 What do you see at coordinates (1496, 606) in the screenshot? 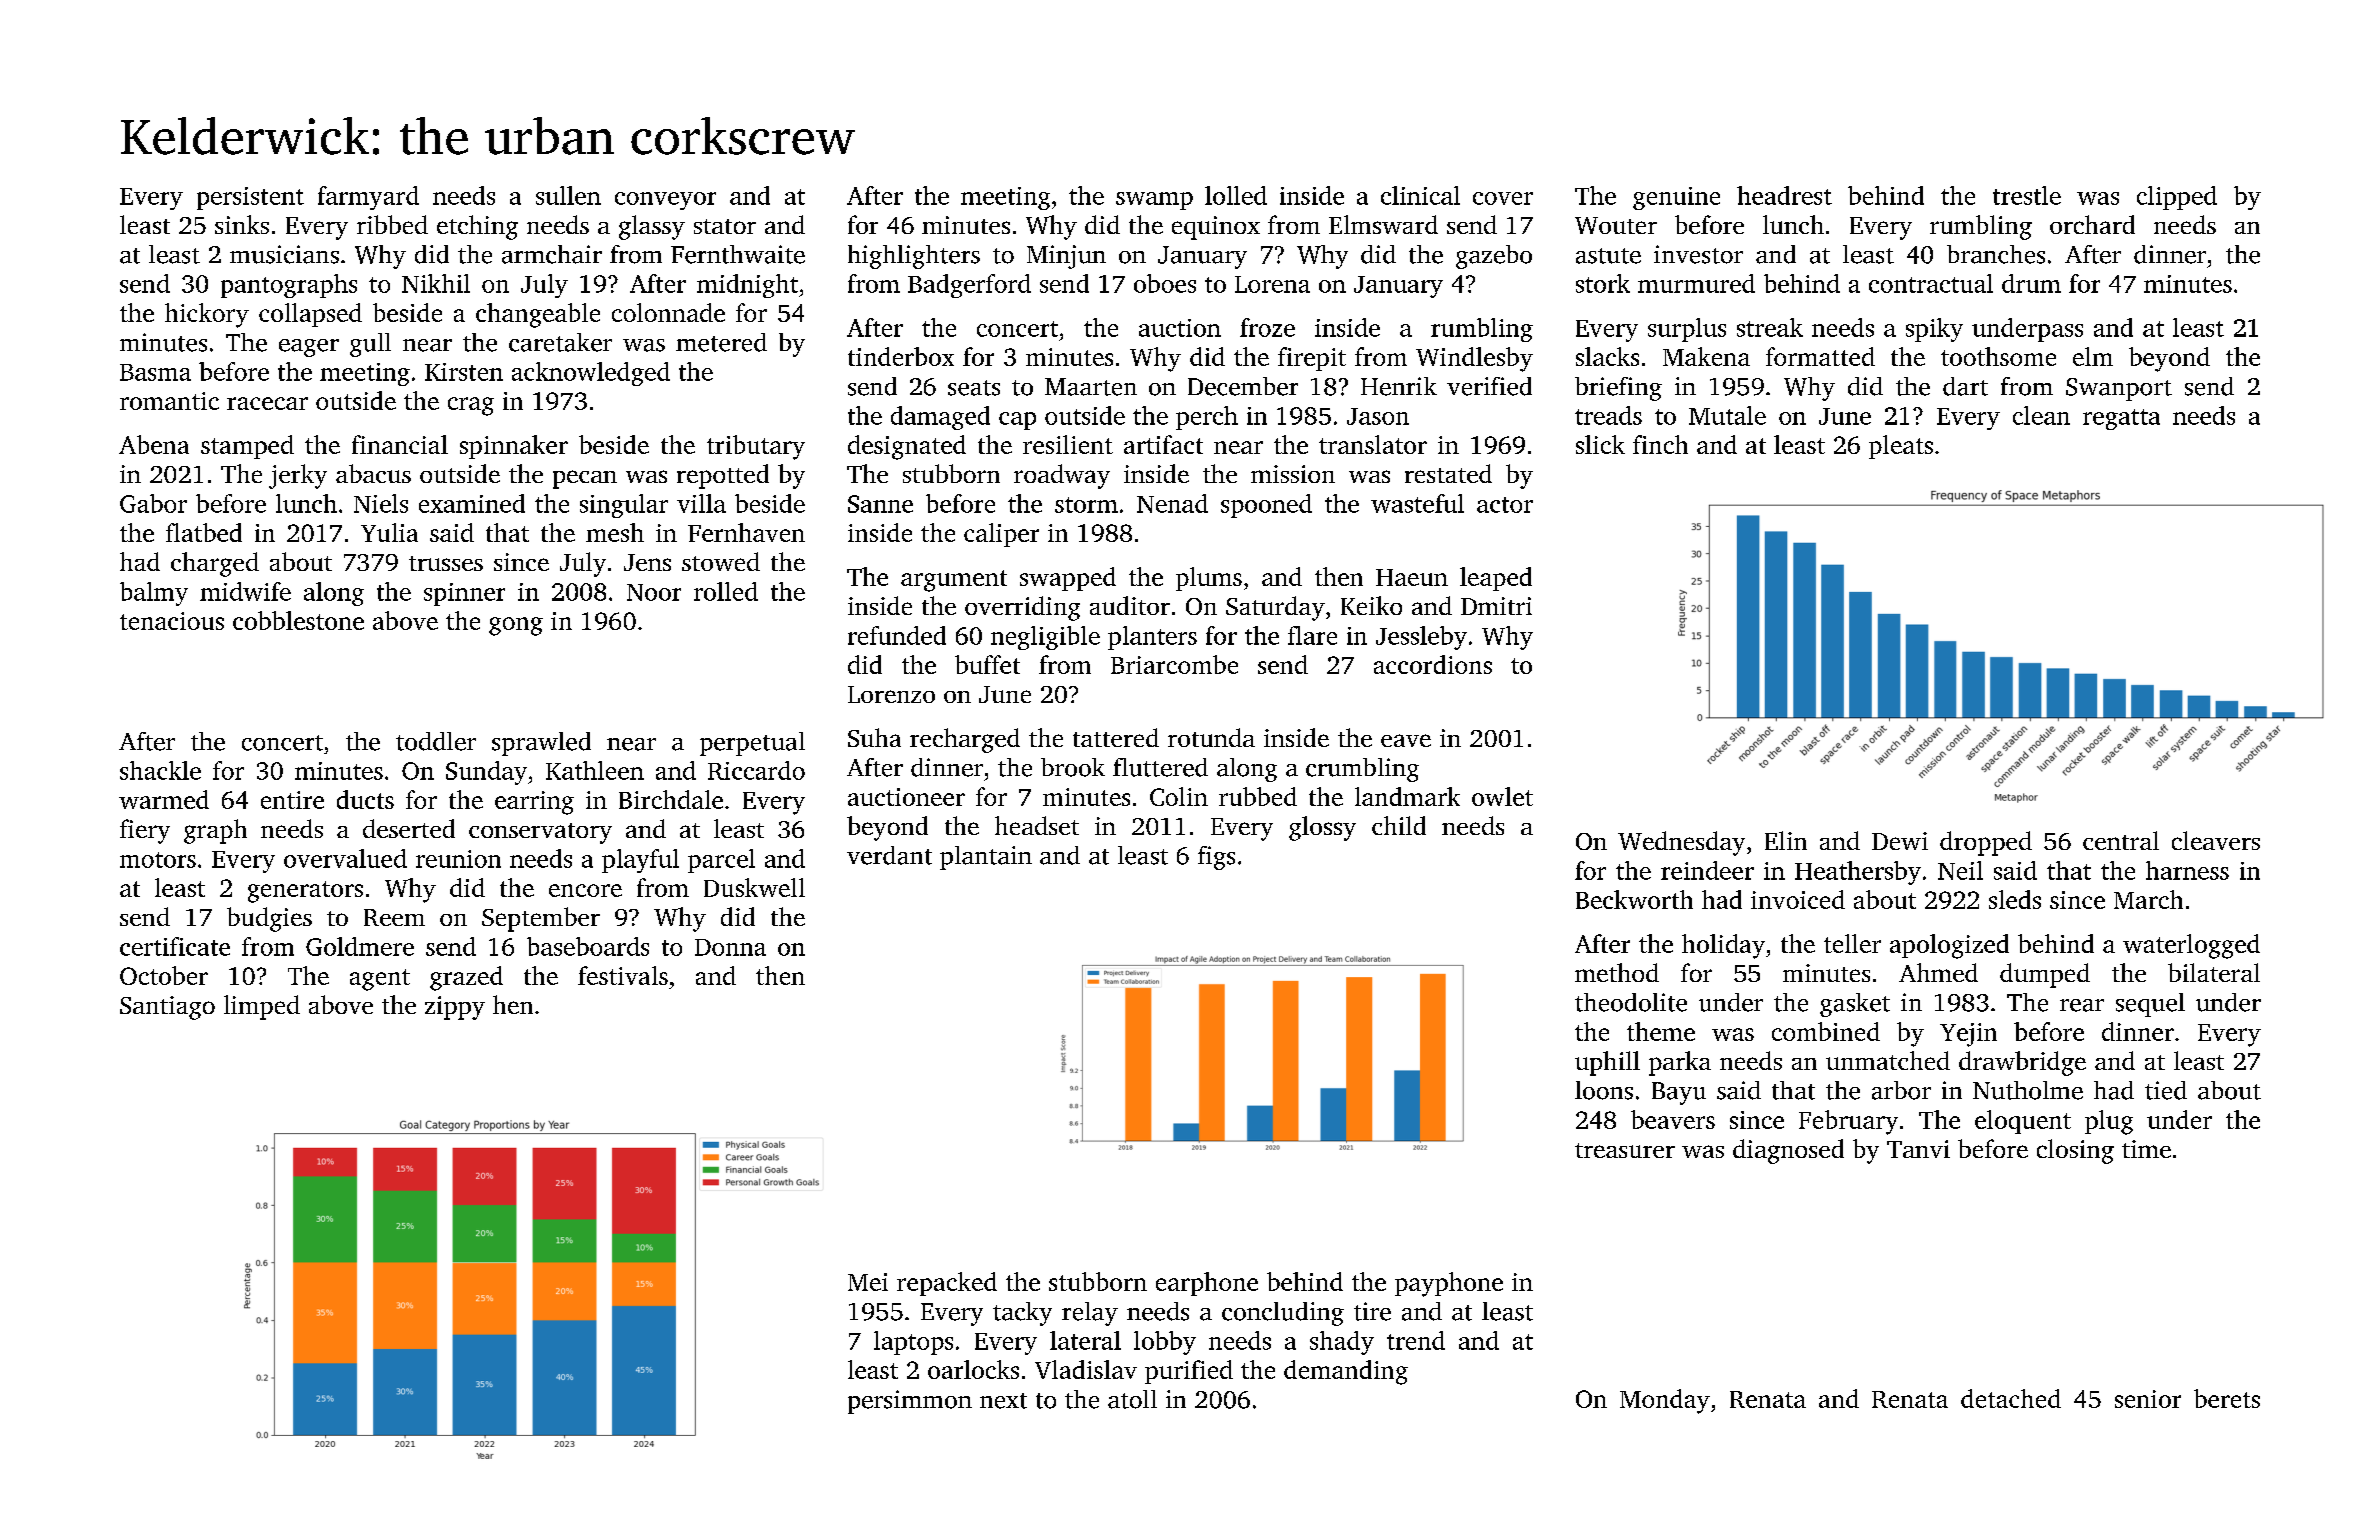
I see `Dmitri` at bounding box center [1496, 606].
